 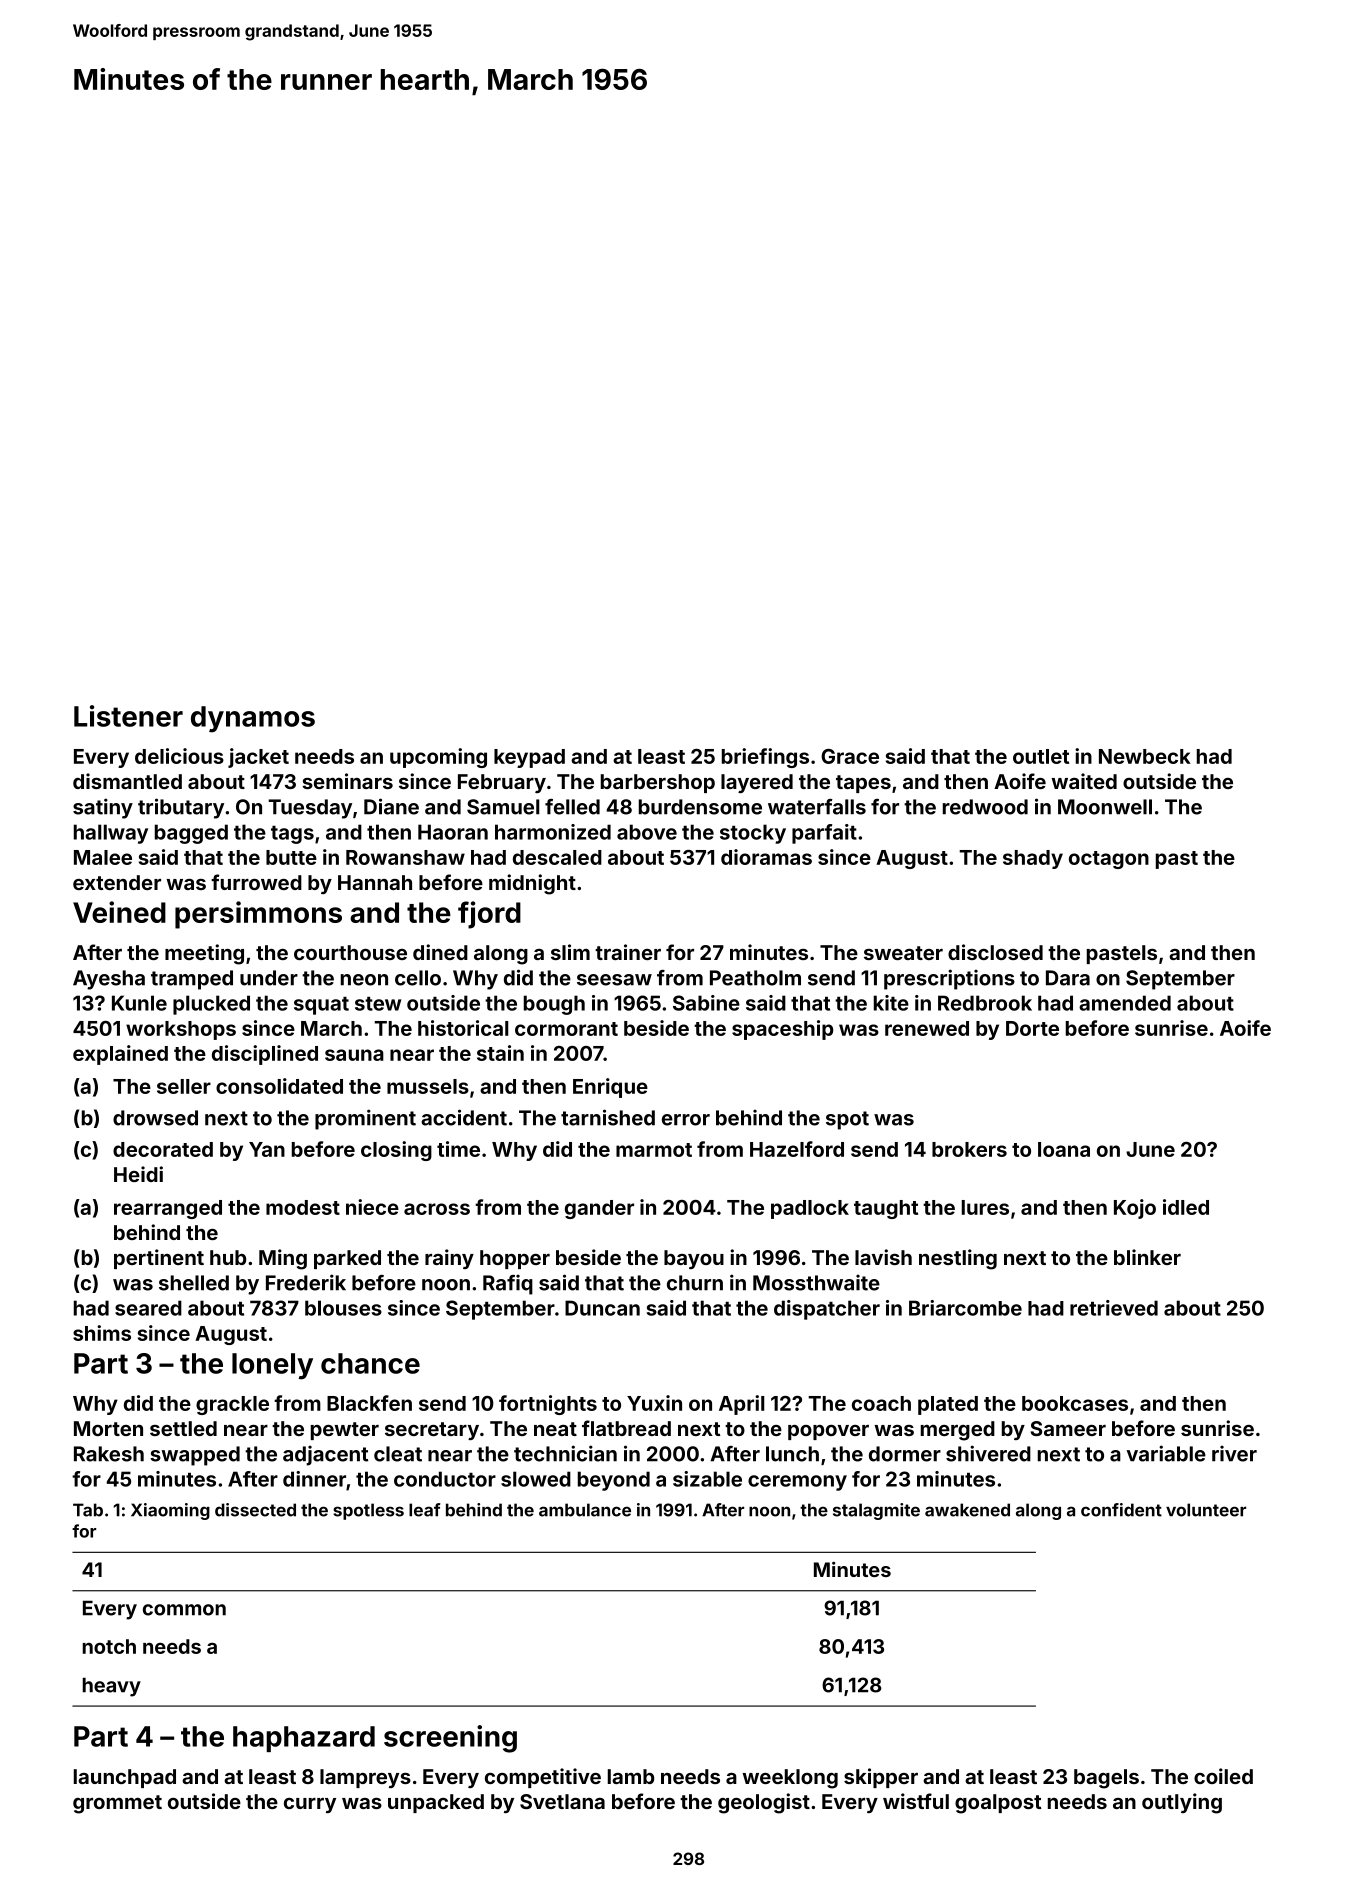 I want to click on stain, so click(x=500, y=1053).
